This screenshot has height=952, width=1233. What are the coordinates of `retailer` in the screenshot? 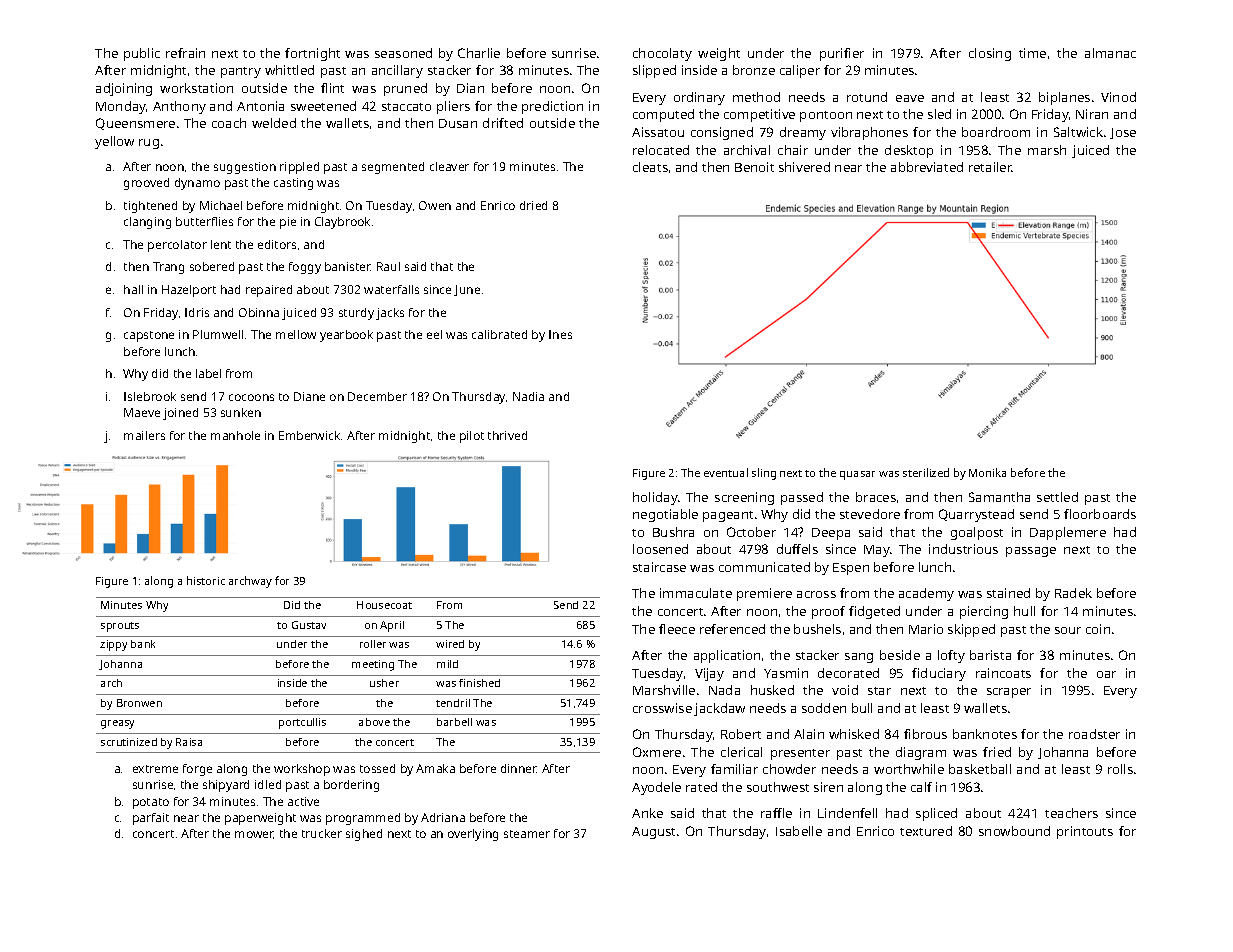 It's located at (990, 167).
